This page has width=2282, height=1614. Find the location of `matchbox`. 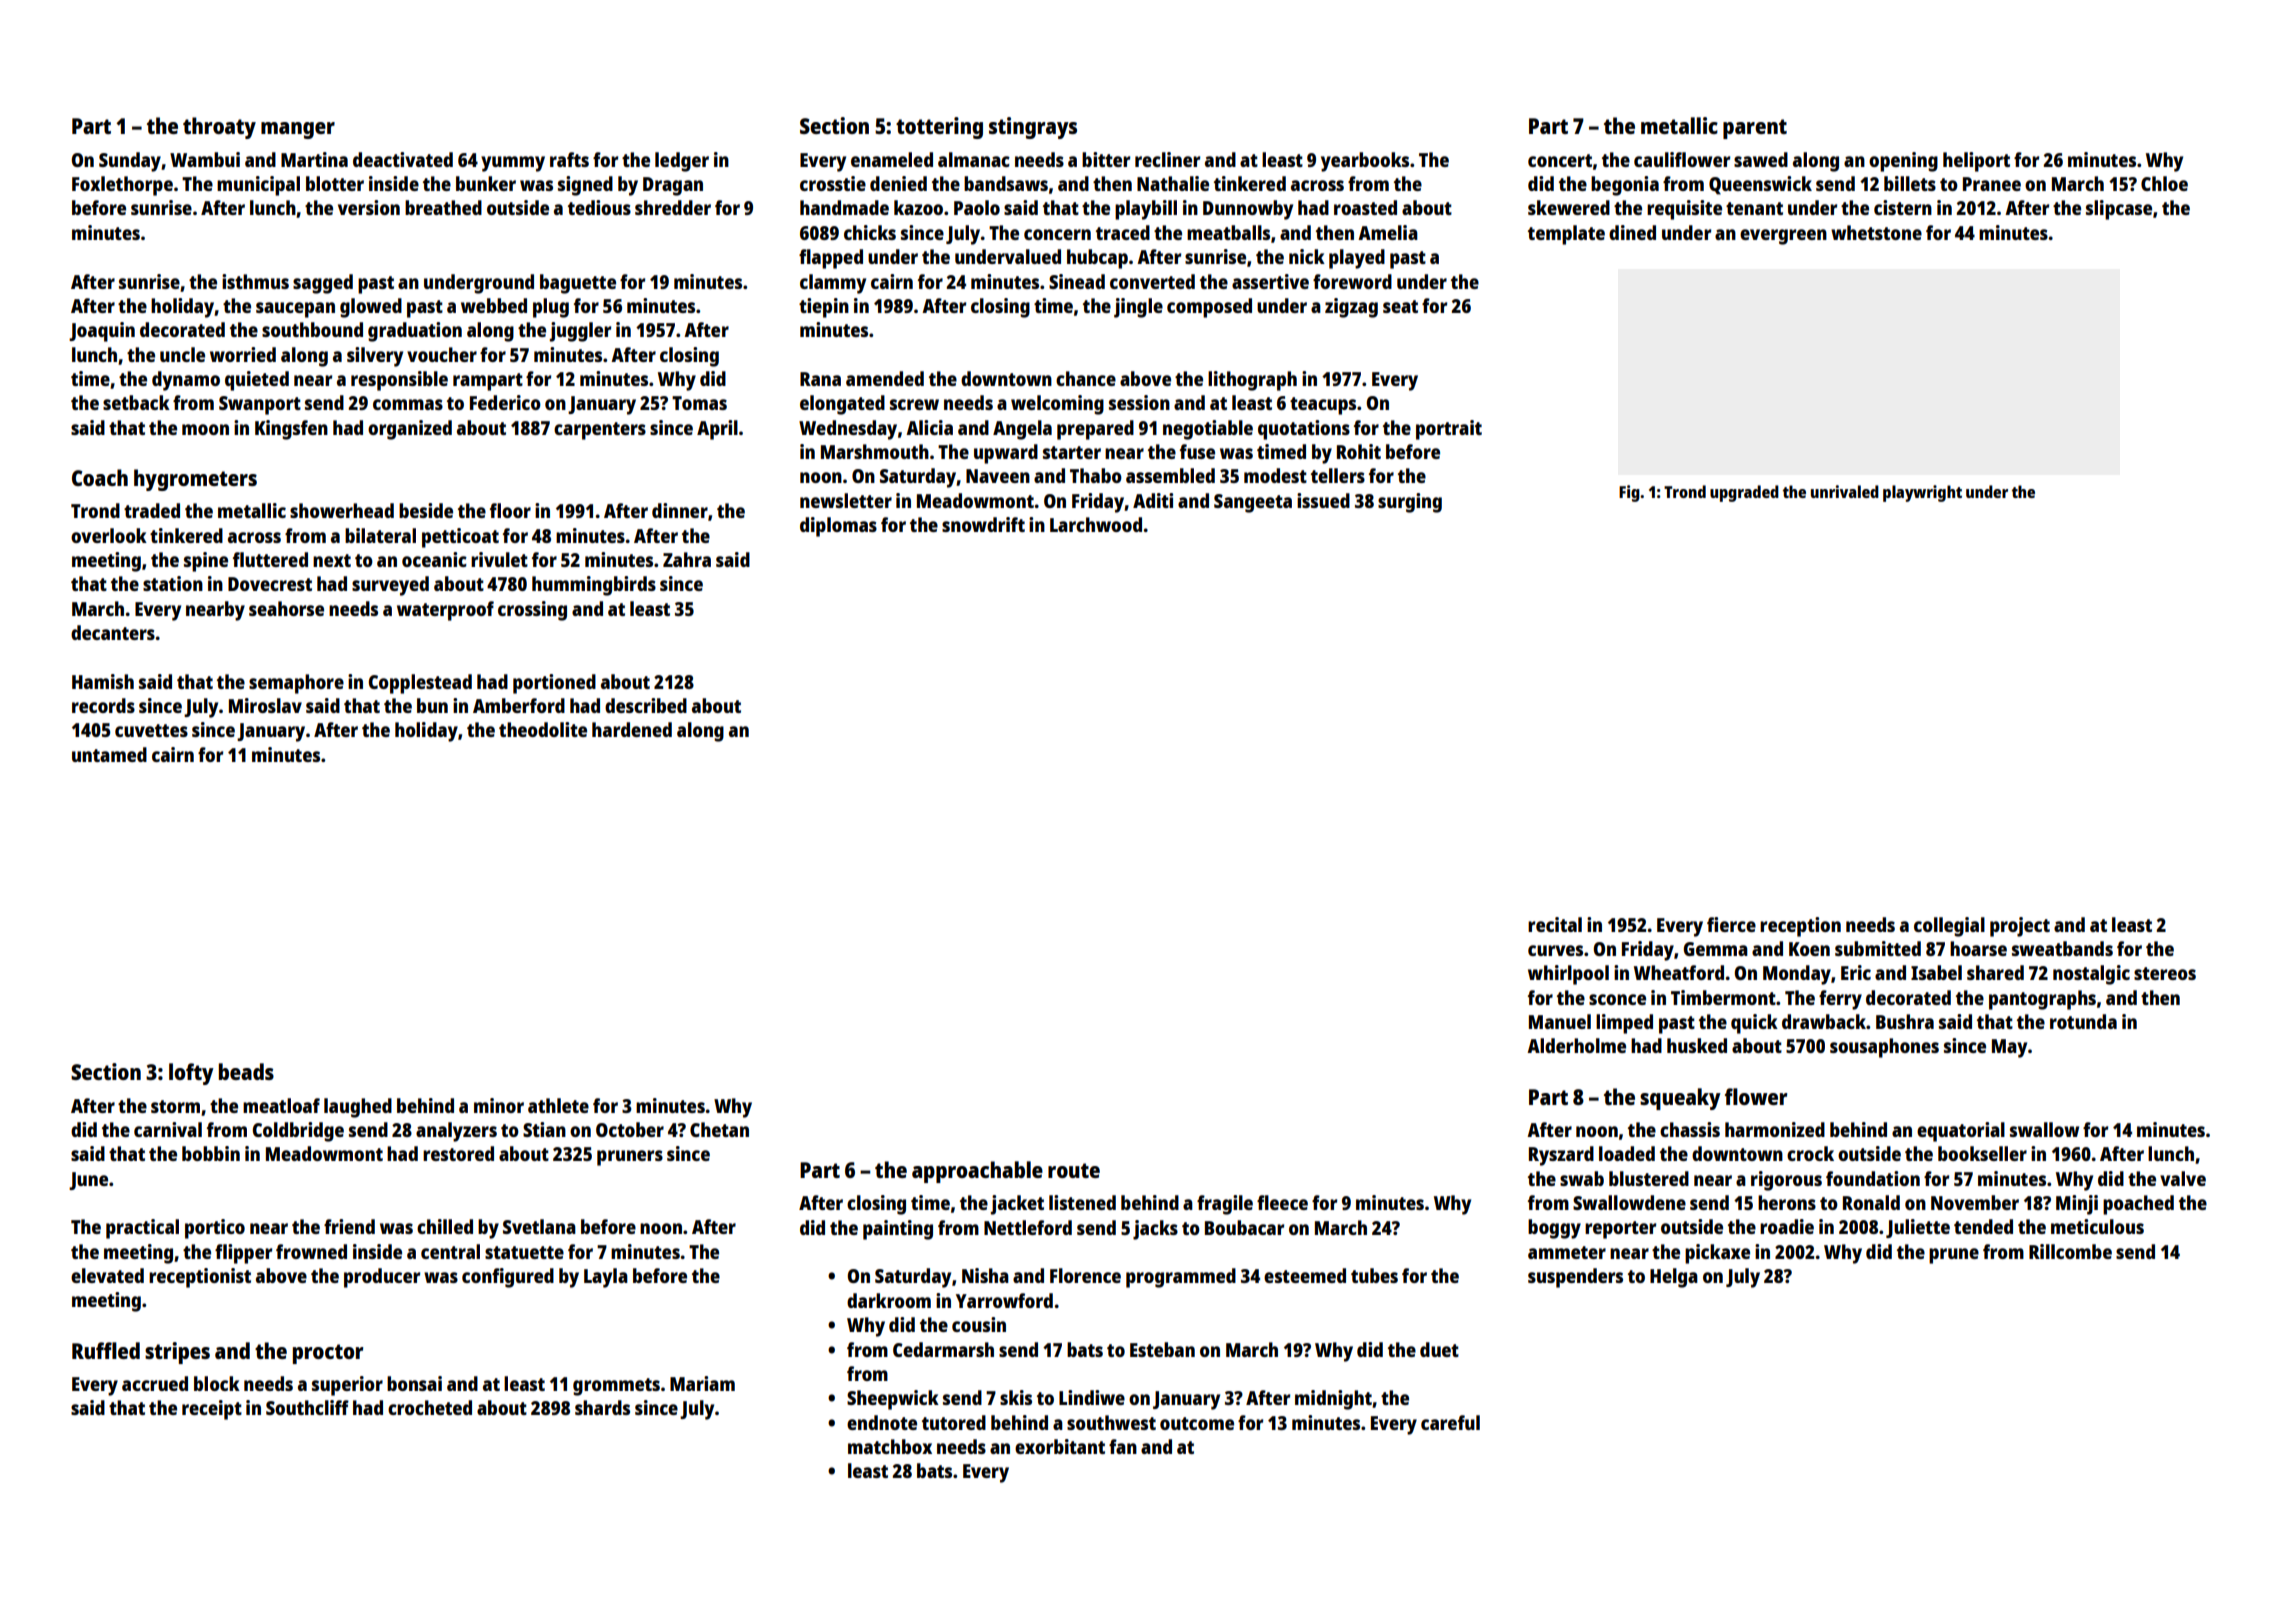

matchbox is located at coordinates (890, 1446).
